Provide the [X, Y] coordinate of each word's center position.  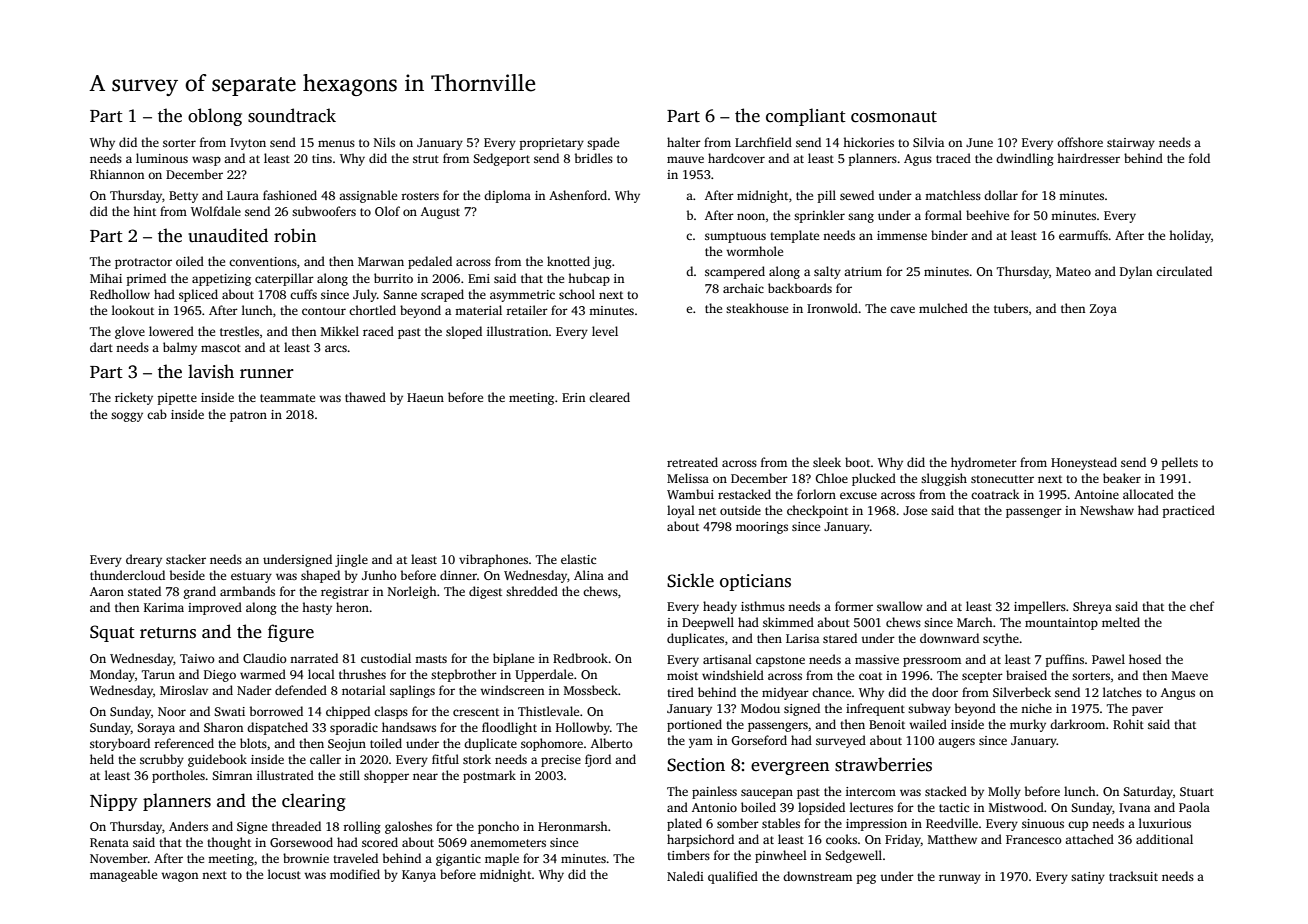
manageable [123, 875]
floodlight [509, 728]
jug [602, 263]
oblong [215, 117]
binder [949, 235]
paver [1147, 711]
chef [1202, 606]
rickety [134, 398]
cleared [609, 397]
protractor [143, 263]
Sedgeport [501, 159]
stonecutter [1002, 479]
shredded [532, 591]
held [102, 759]
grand [200, 592]
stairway [1131, 144]
